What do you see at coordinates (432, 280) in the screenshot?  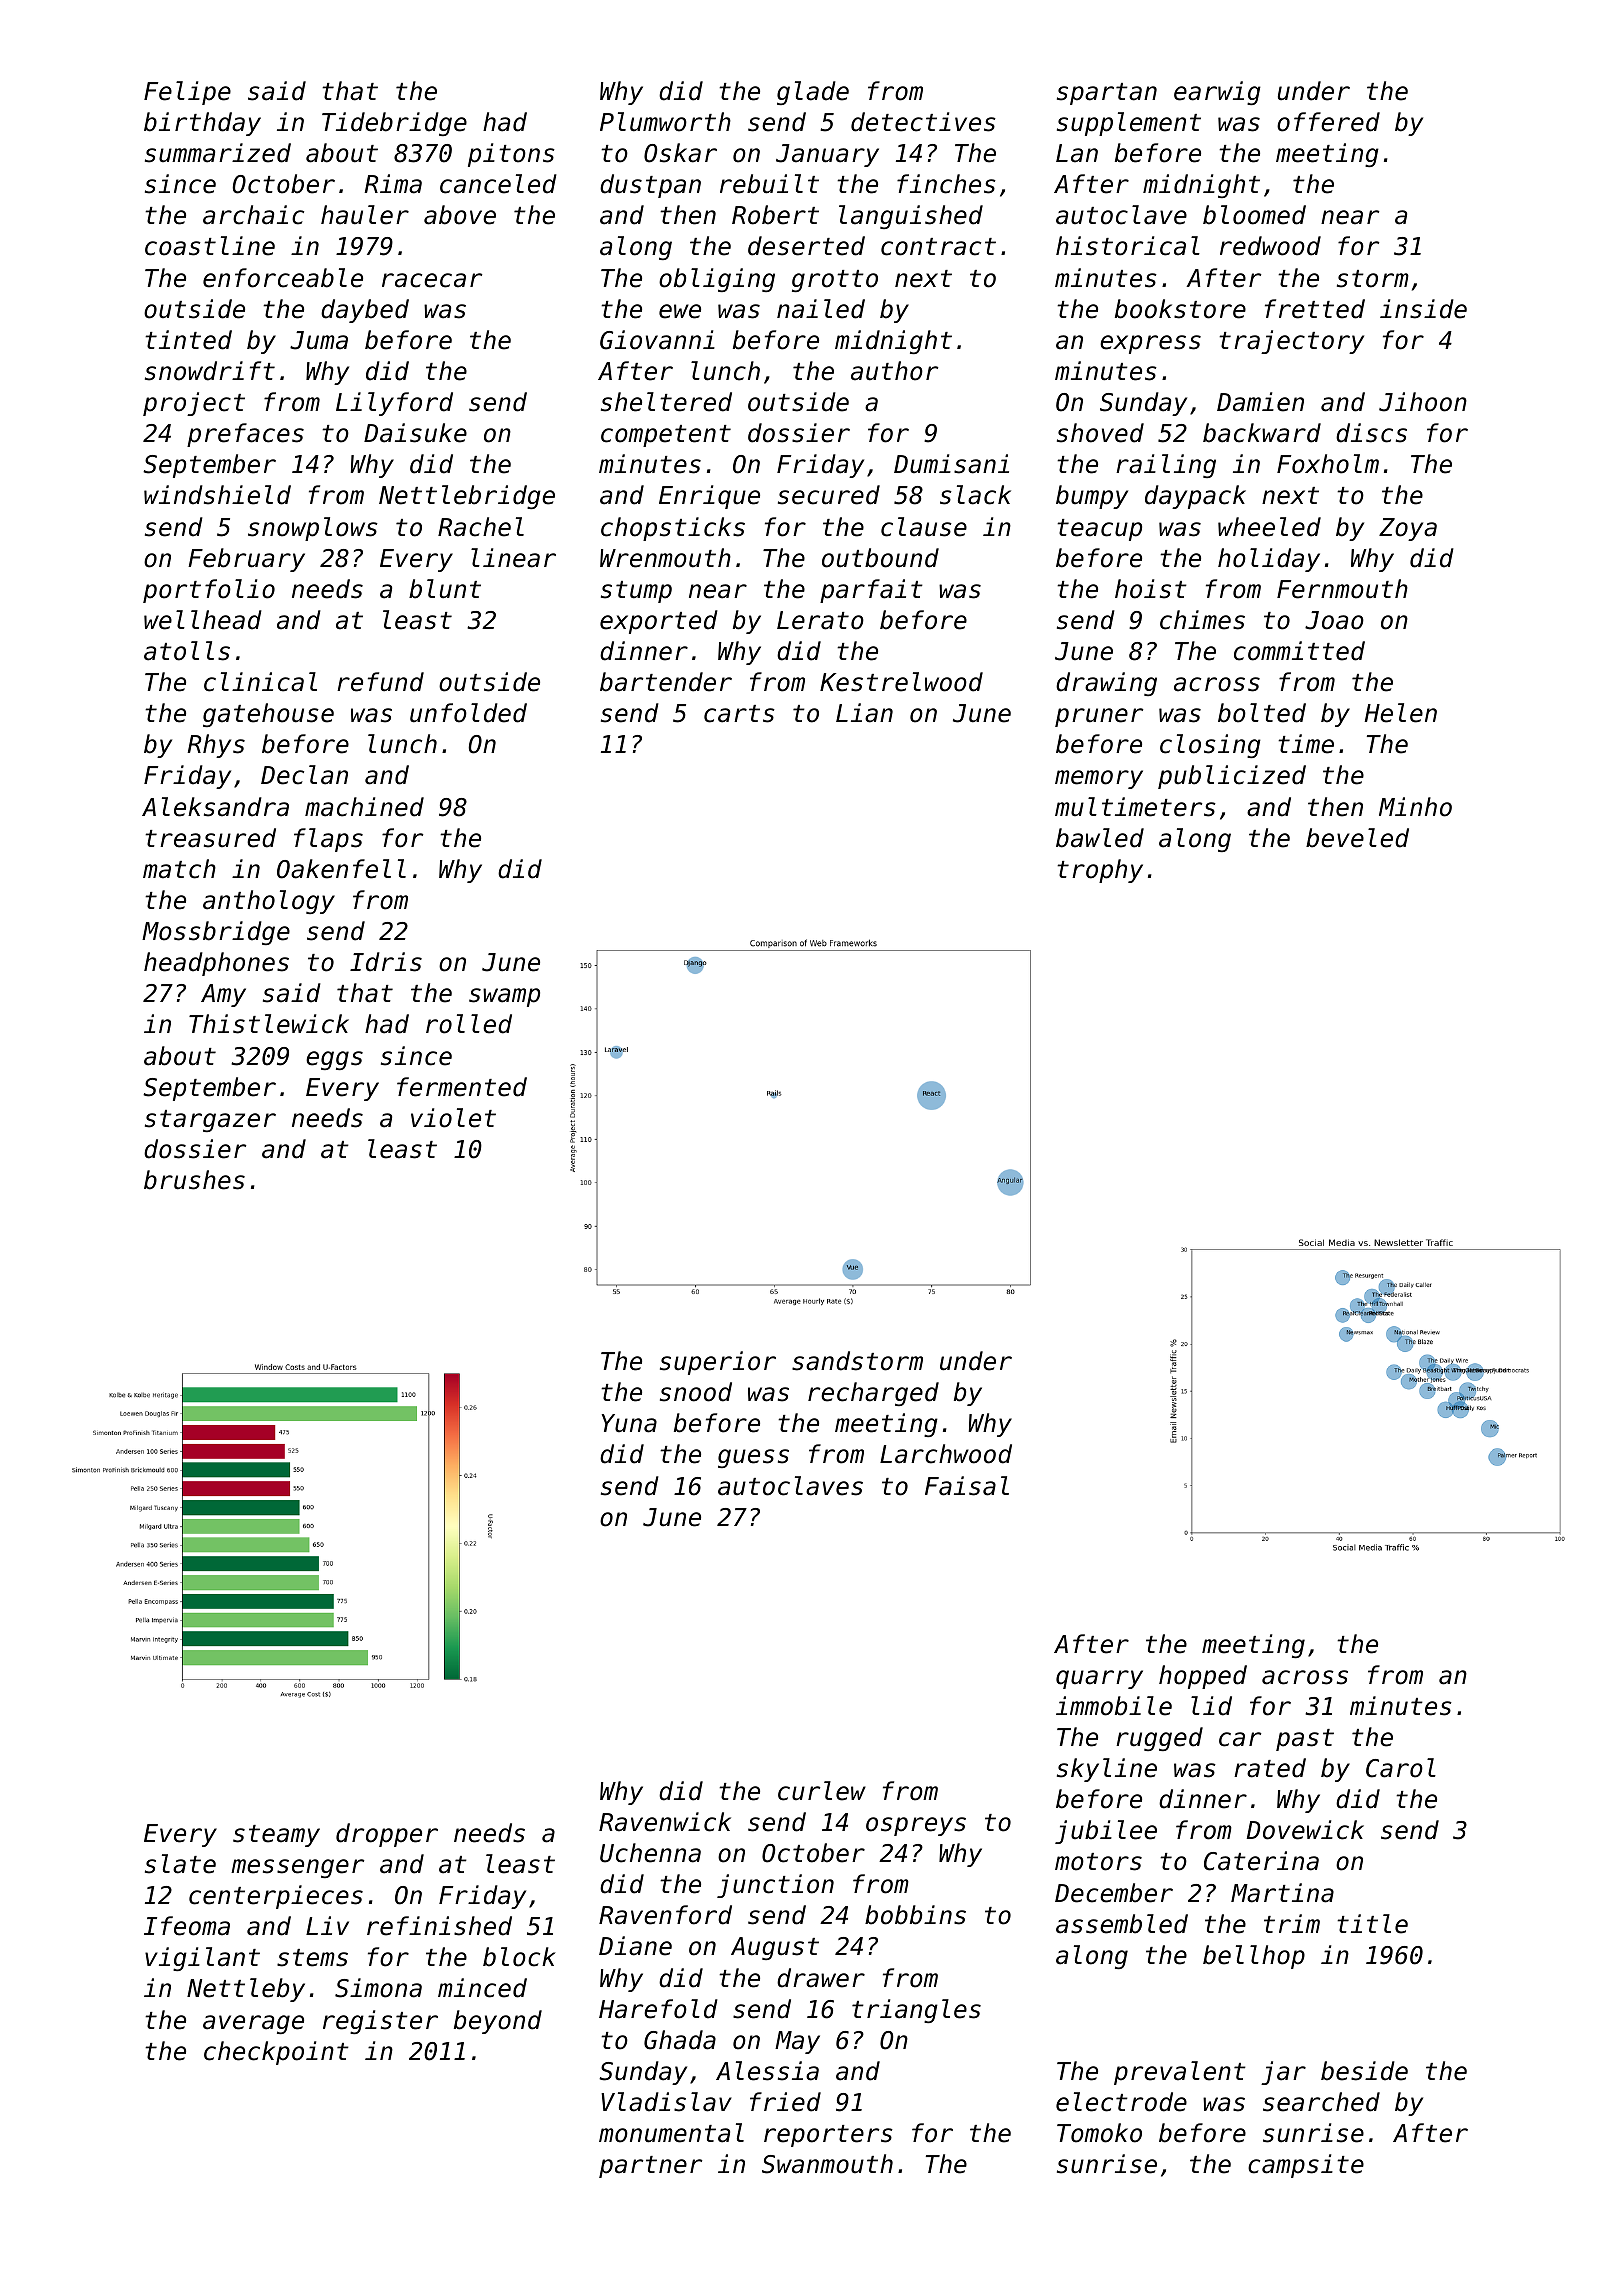 I see `racecar` at bounding box center [432, 280].
